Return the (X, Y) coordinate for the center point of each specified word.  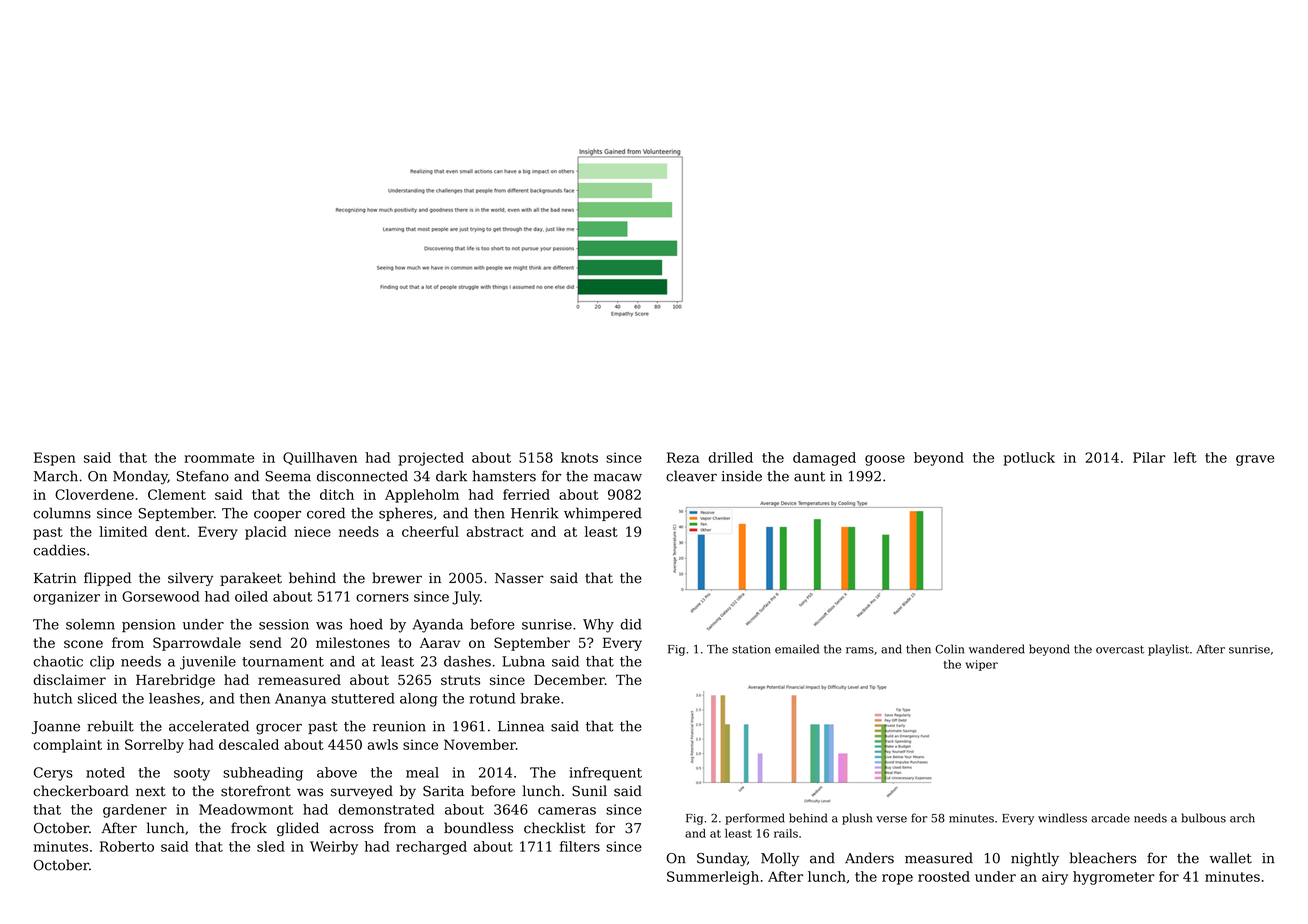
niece (312, 532)
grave (1255, 460)
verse (891, 819)
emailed (797, 649)
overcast (1120, 649)
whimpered (603, 514)
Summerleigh (713, 878)
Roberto (127, 846)
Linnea (521, 726)
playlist (1168, 650)
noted (105, 772)
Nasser (519, 578)
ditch (337, 494)
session (284, 624)
